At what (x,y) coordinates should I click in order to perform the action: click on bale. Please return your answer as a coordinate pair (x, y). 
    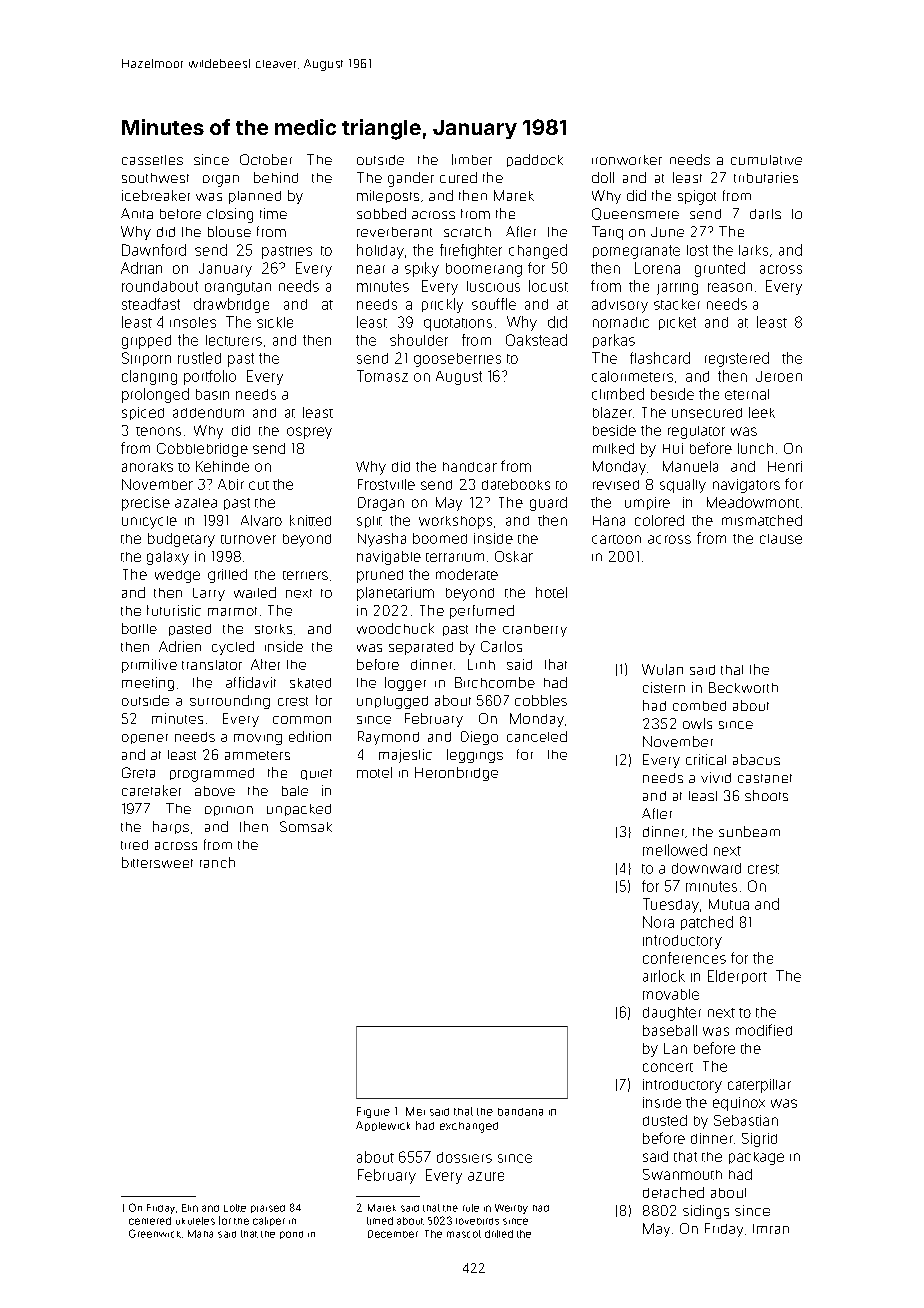
    Looking at the image, I should click on (295, 791).
